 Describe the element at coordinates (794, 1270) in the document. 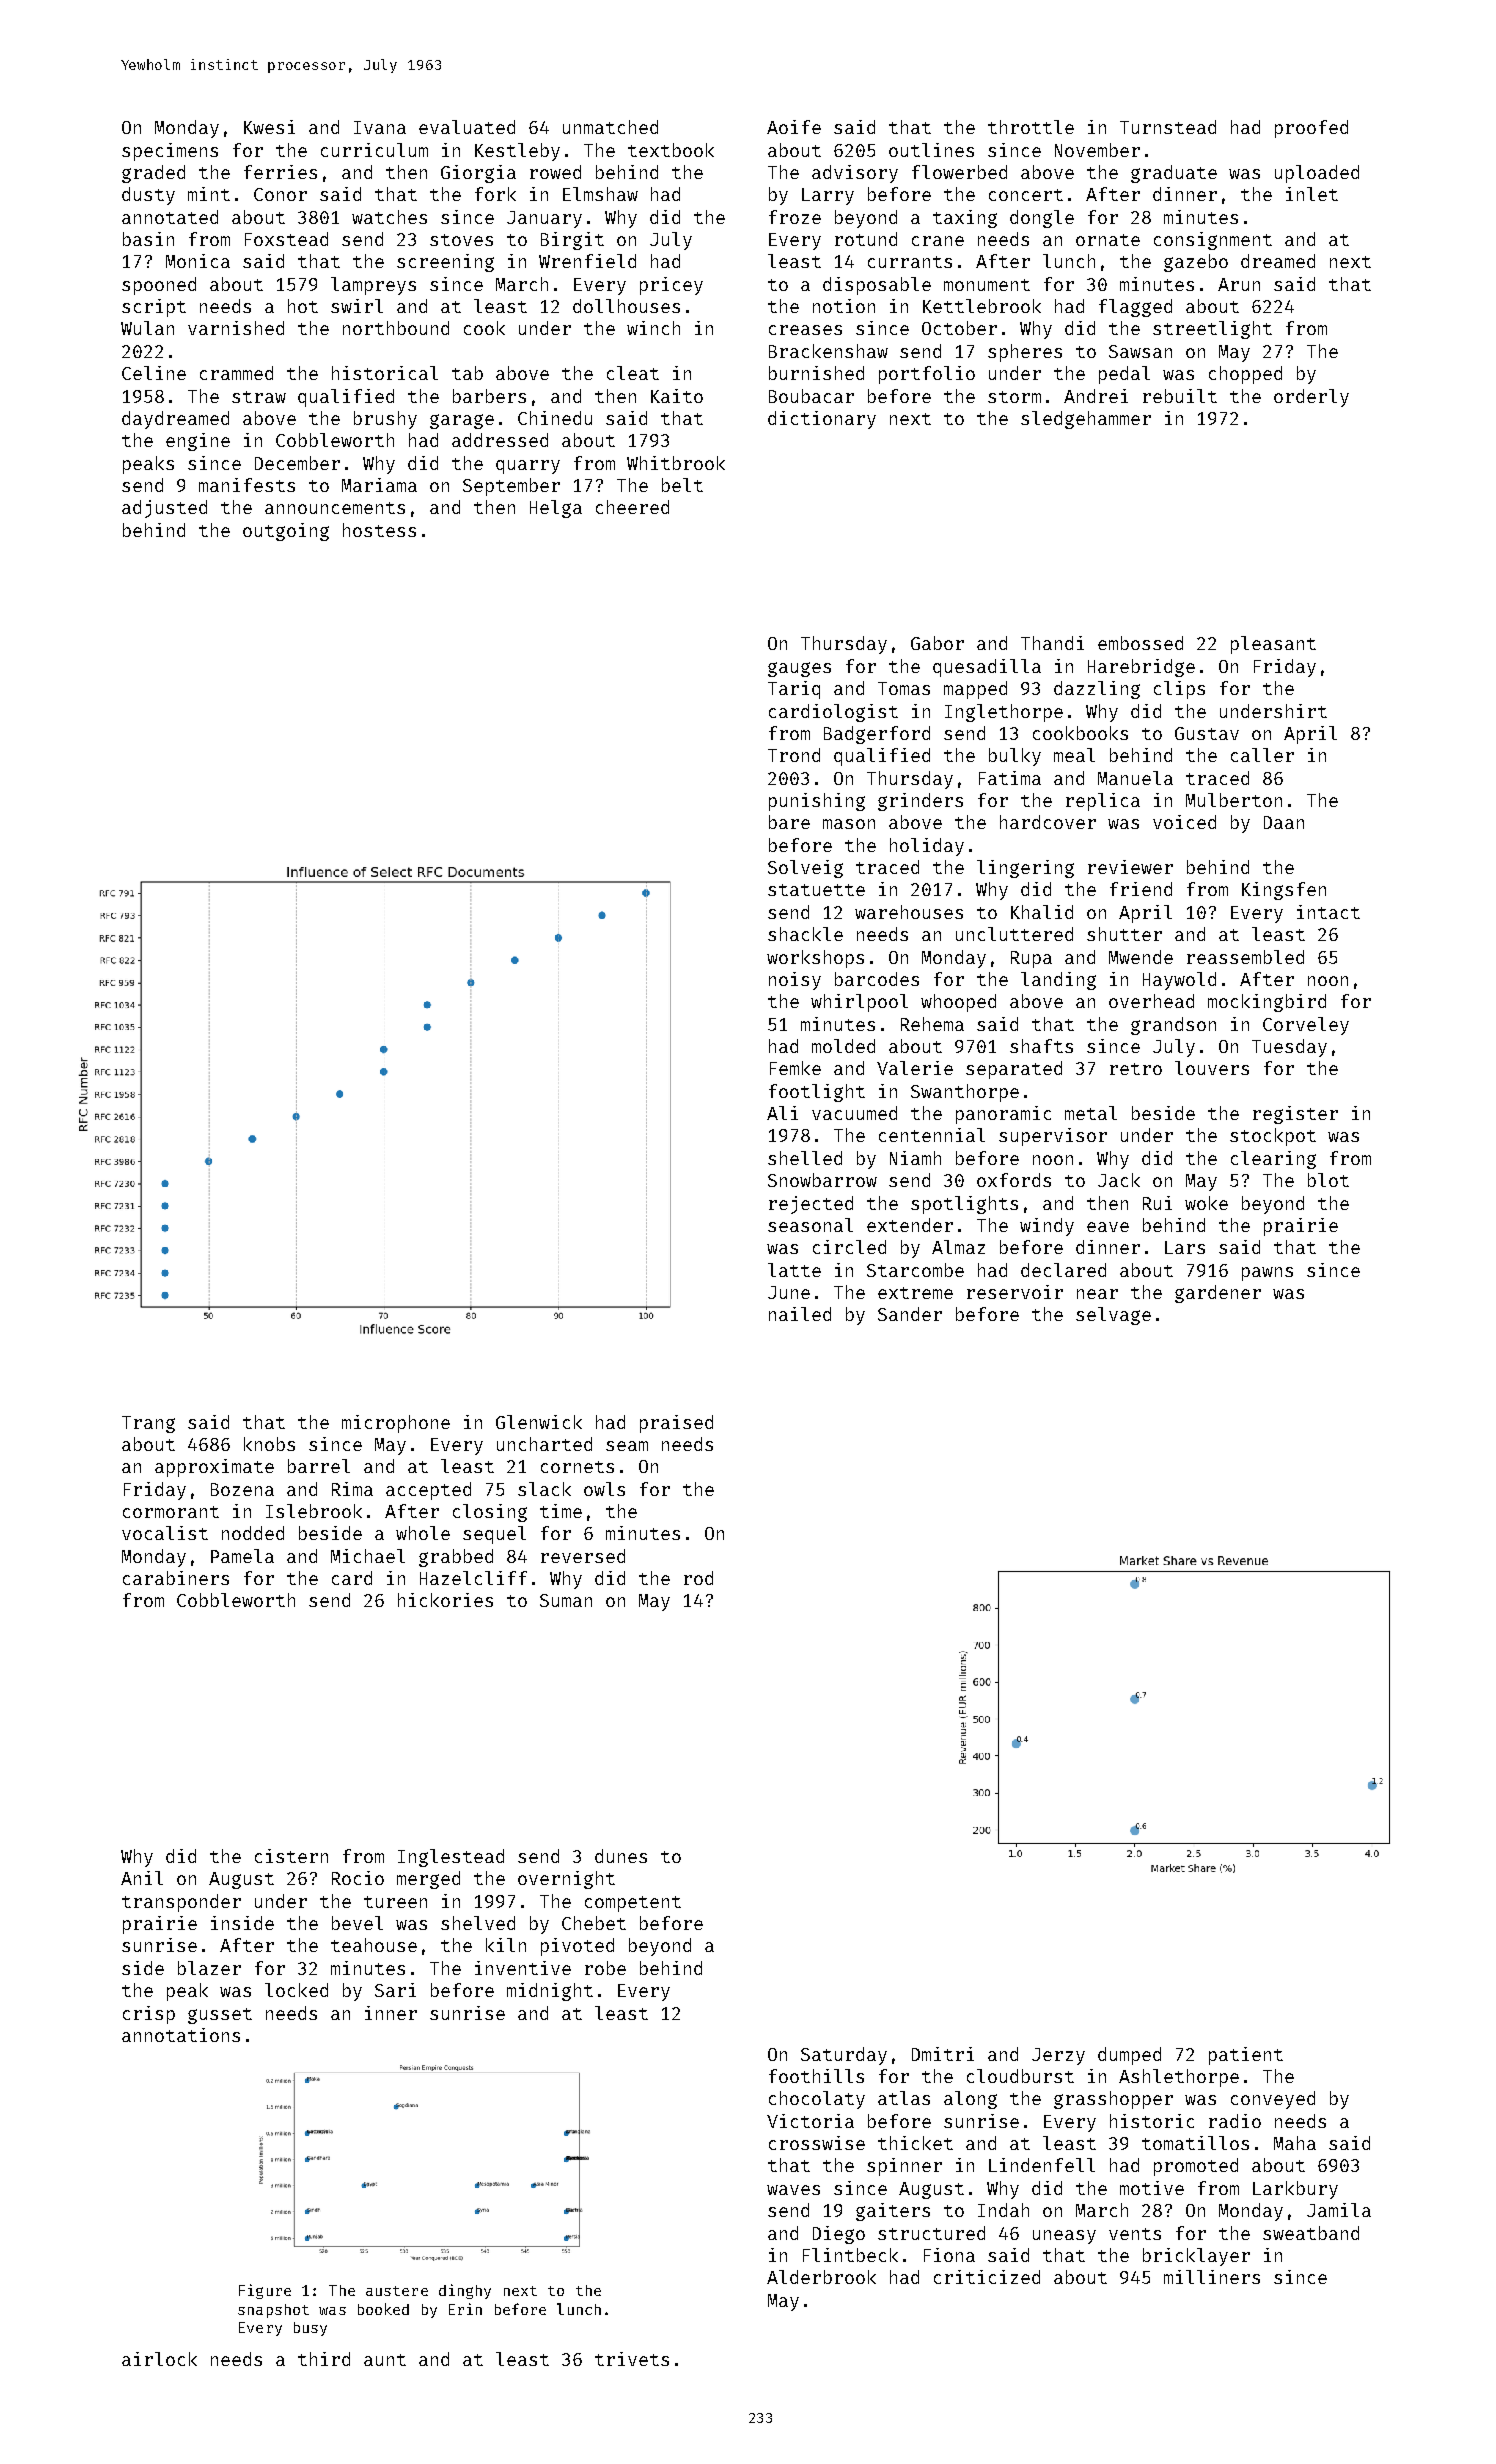

I see `latte` at that location.
